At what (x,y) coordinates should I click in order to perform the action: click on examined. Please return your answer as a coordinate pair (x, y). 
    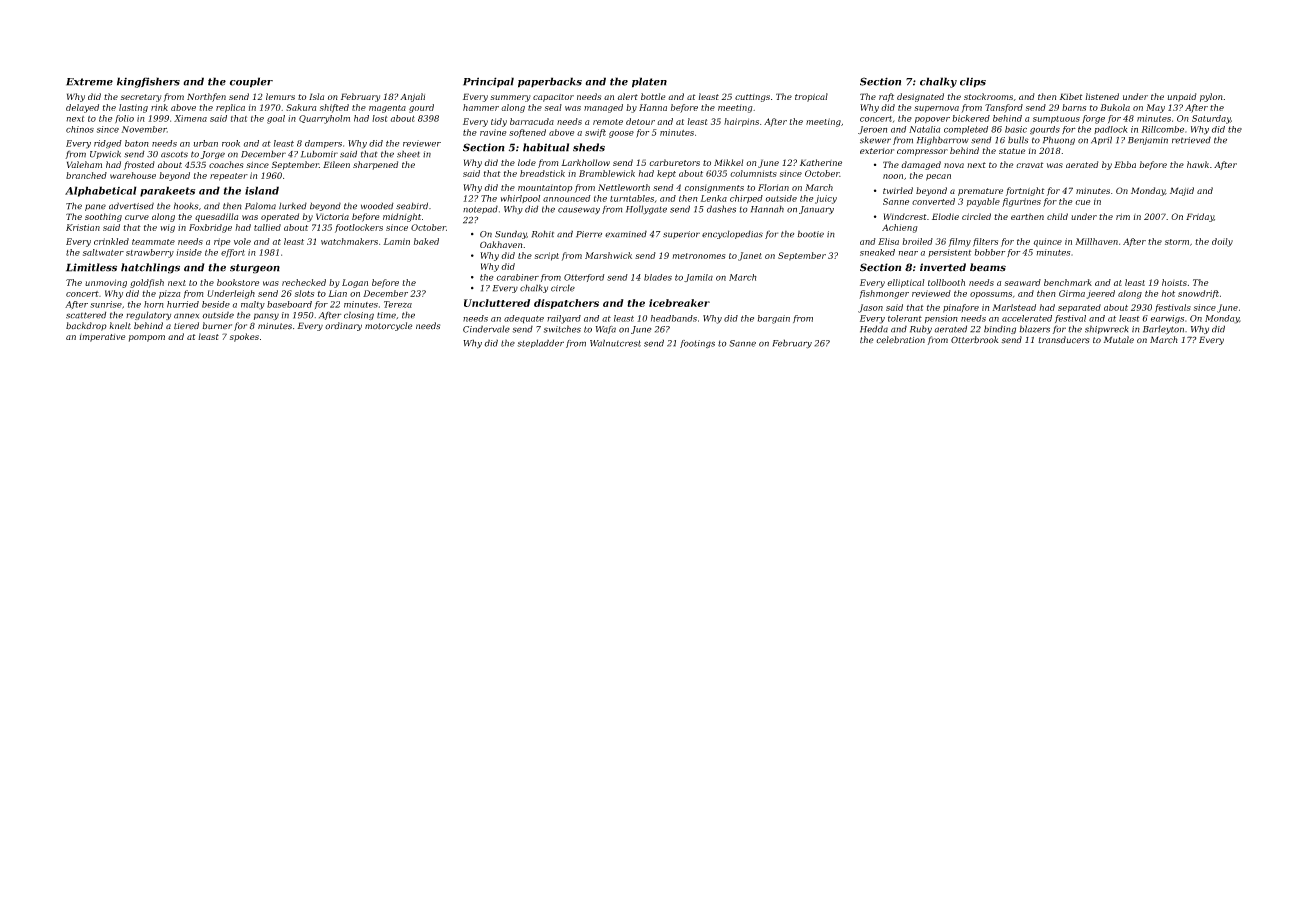
    Looking at the image, I should click on (626, 234).
